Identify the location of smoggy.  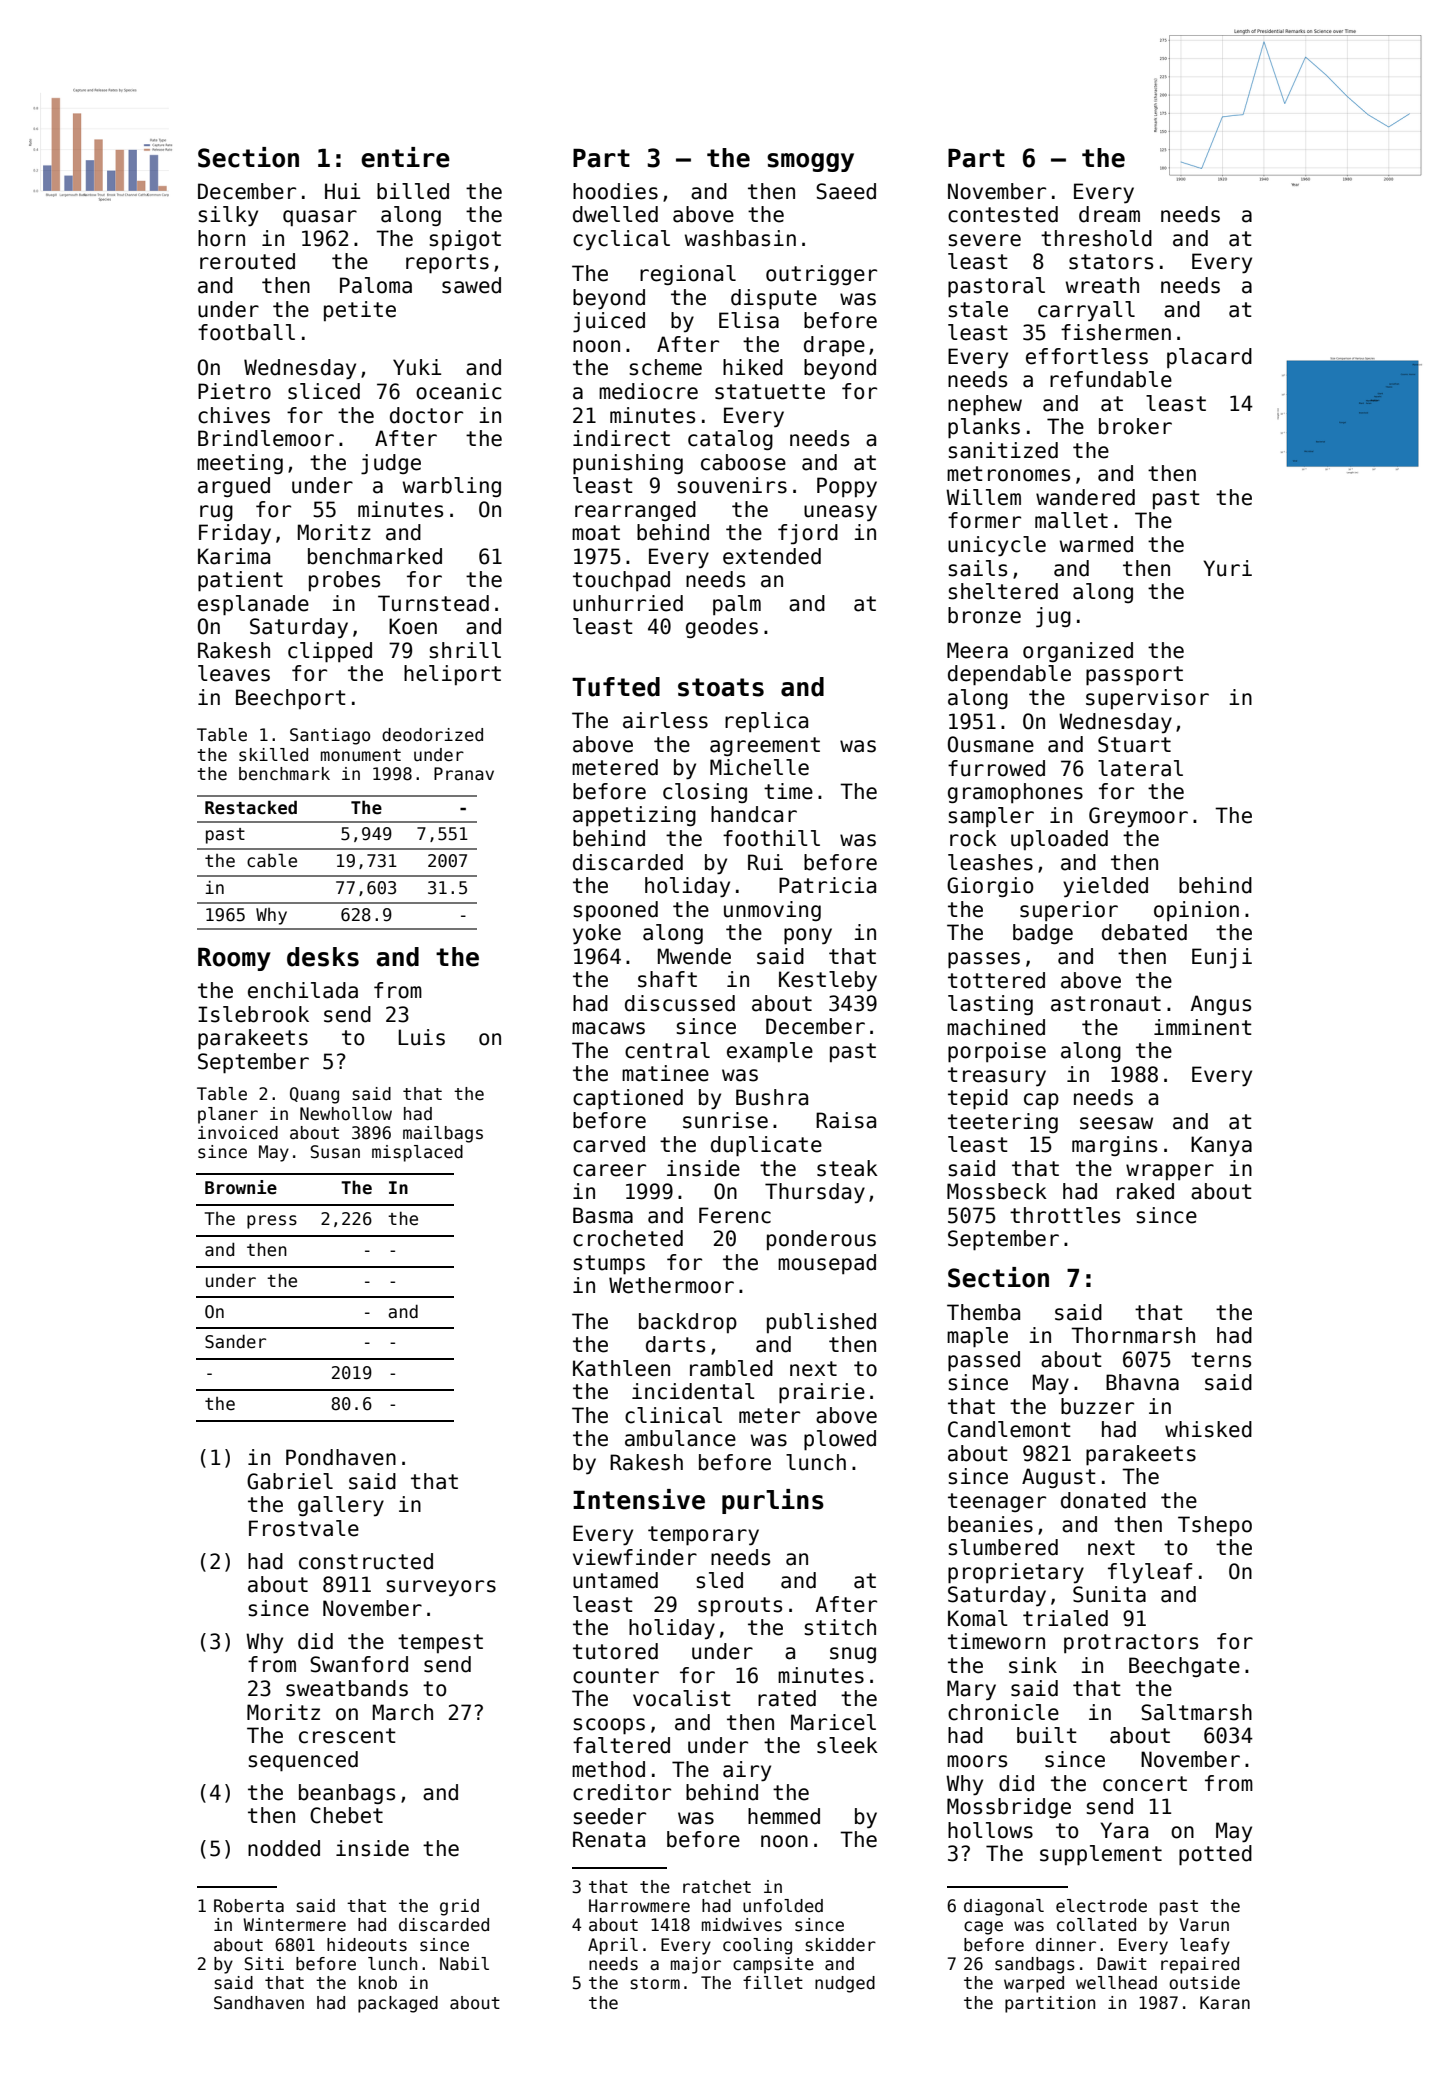
(810, 162).
